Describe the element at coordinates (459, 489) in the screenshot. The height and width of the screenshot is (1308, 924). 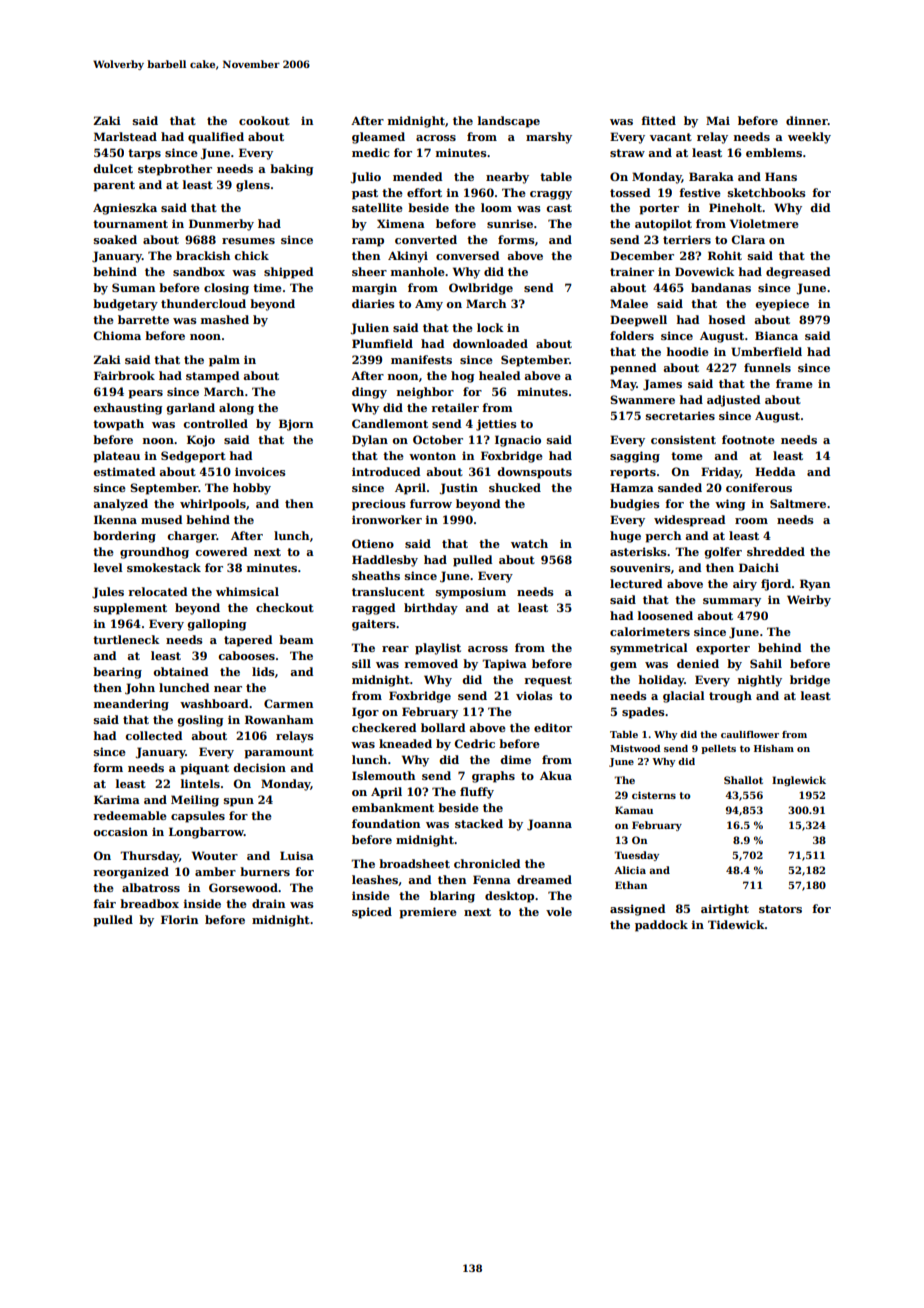
I see `Justin` at that location.
